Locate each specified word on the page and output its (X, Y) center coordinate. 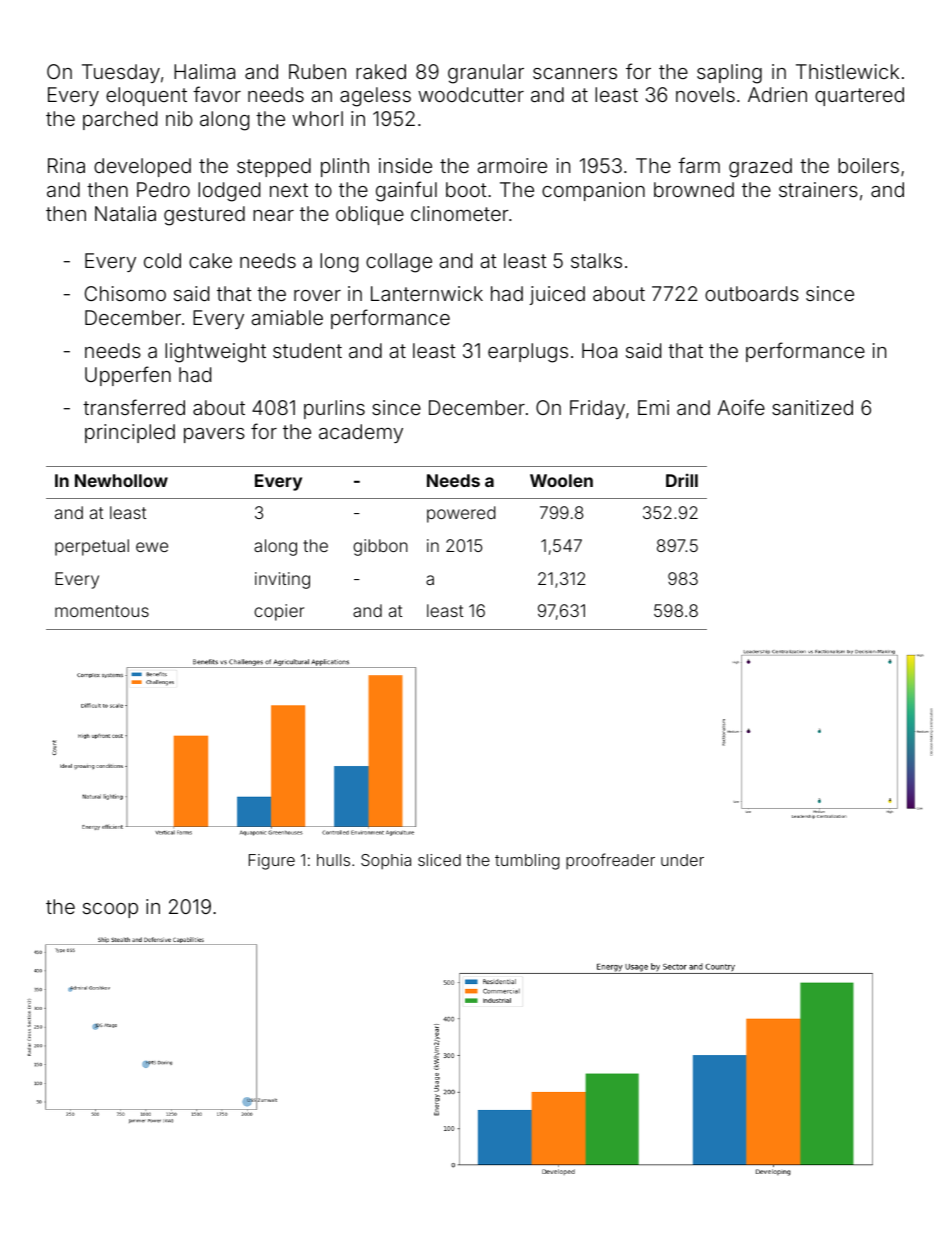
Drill (682, 480)
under (682, 860)
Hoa (599, 350)
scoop (110, 910)
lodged (229, 192)
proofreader (610, 861)
